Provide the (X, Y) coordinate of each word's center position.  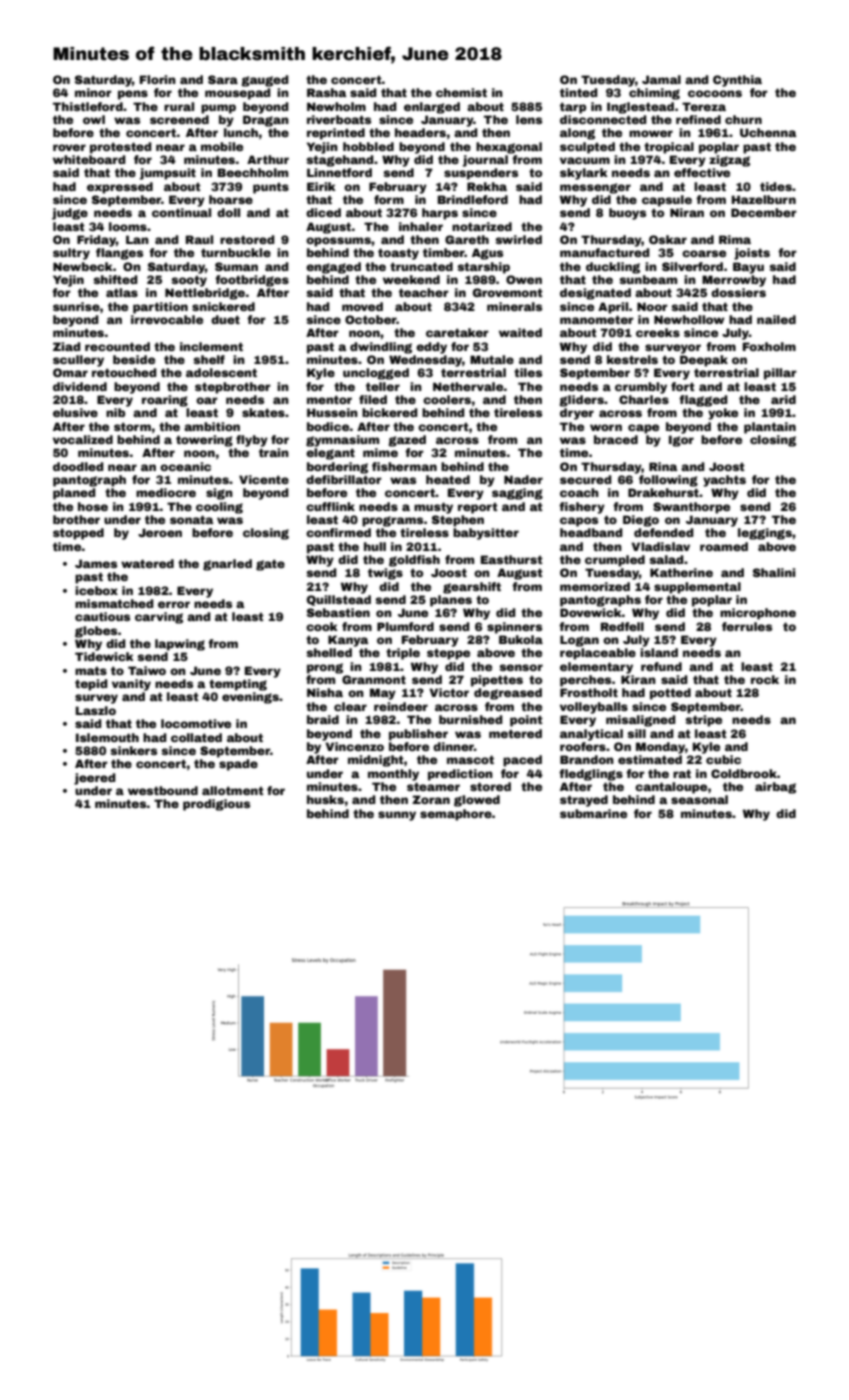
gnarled (227, 565)
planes (451, 601)
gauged (264, 81)
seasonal (699, 799)
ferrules (747, 626)
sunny (397, 816)
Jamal (661, 79)
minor (93, 92)
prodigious (216, 805)
